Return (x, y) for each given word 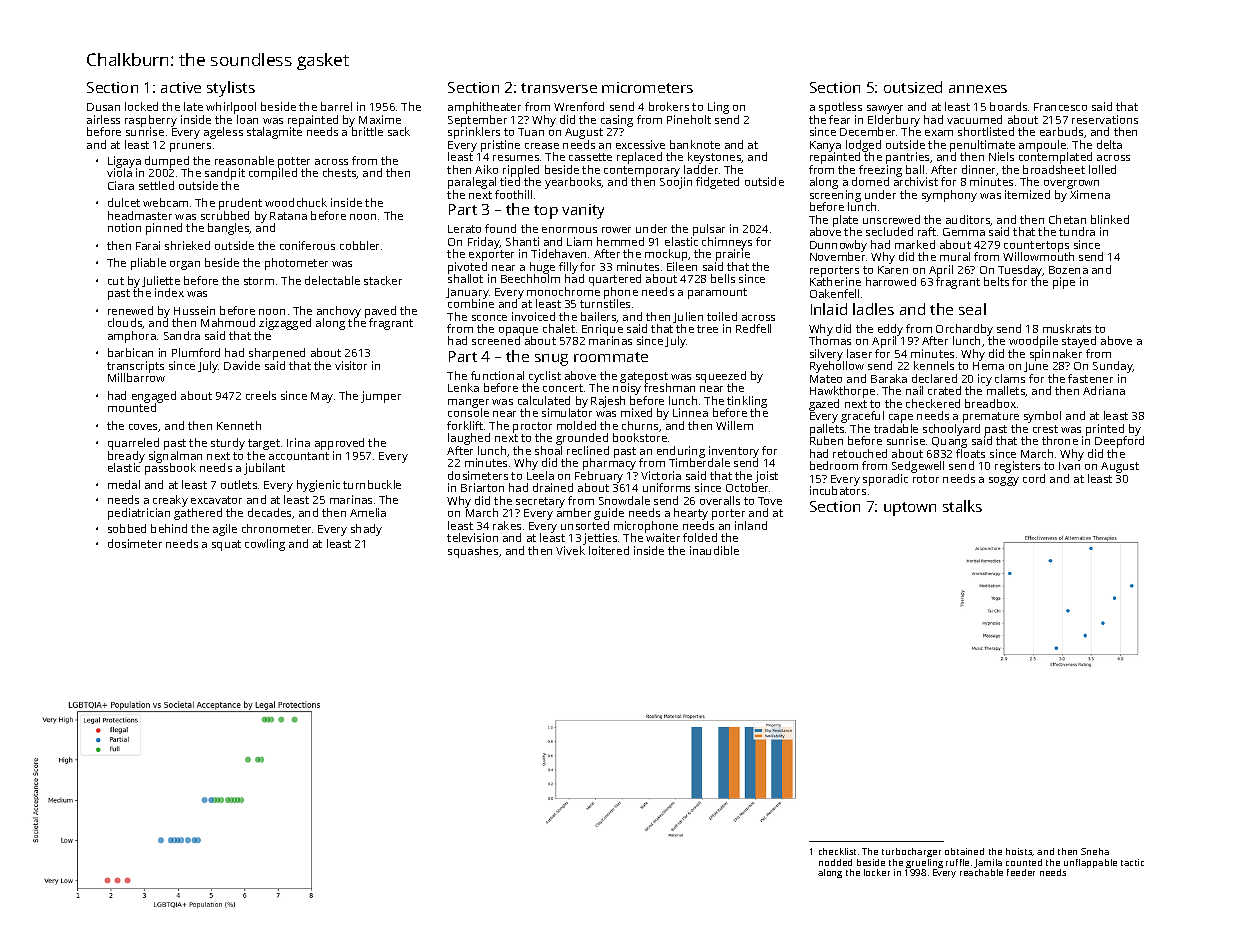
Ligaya (124, 162)
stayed (1079, 342)
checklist (837, 851)
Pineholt (689, 119)
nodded (835, 862)
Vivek (570, 550)
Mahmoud (228, 322)
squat (226, 545)
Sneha (1095, 851)
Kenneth (239, 425)
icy (985, 380)
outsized (913, 87)
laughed (469, 439)
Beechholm (530, 278)
